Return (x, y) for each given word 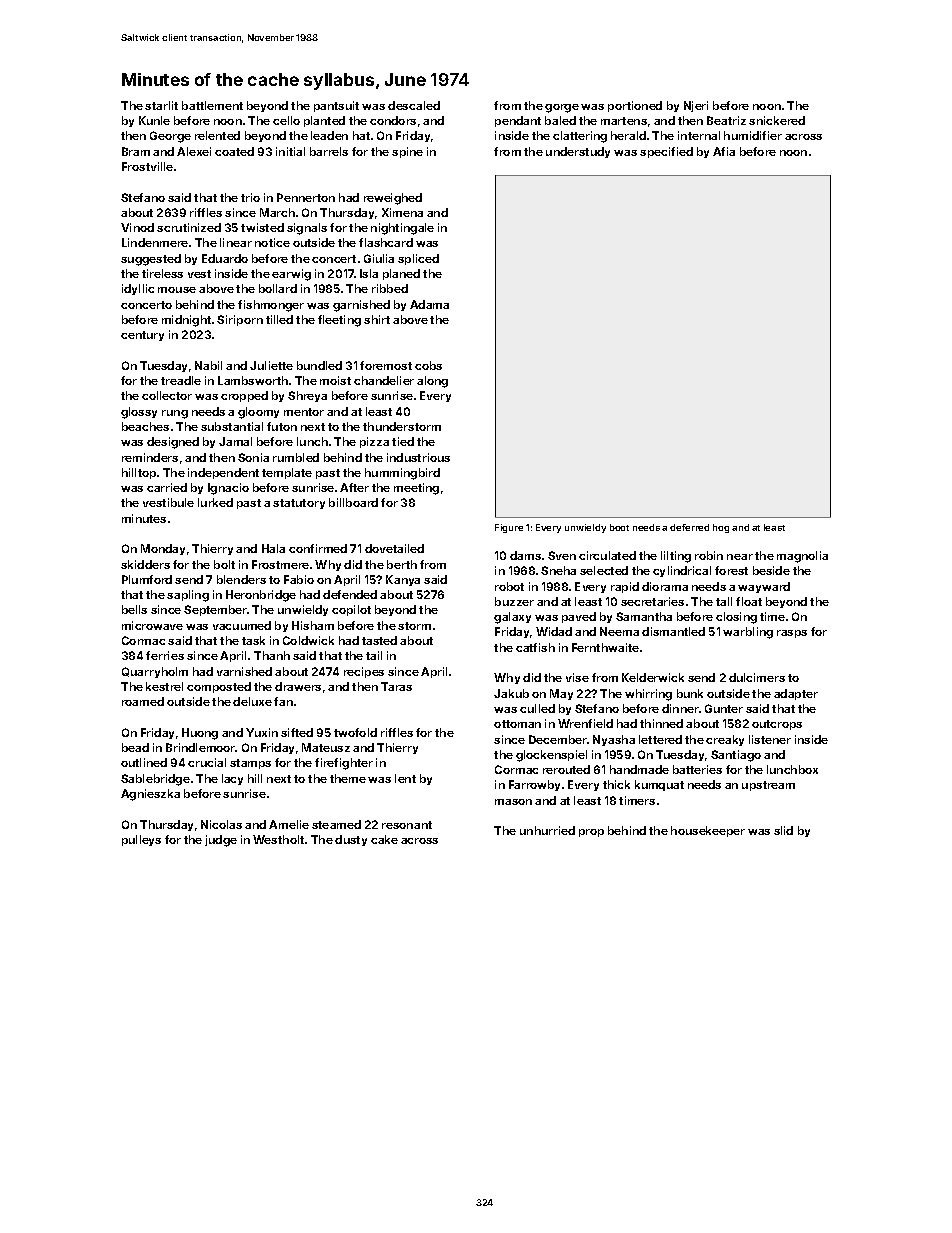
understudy (578, 152)
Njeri (696, 106)
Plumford (147, 579)
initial (290, 151)
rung (175, 414)
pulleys (141, 840)
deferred (689, 527)
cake (384, 839)
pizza (374, 442)
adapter (796, 694)
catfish (535, 647)
